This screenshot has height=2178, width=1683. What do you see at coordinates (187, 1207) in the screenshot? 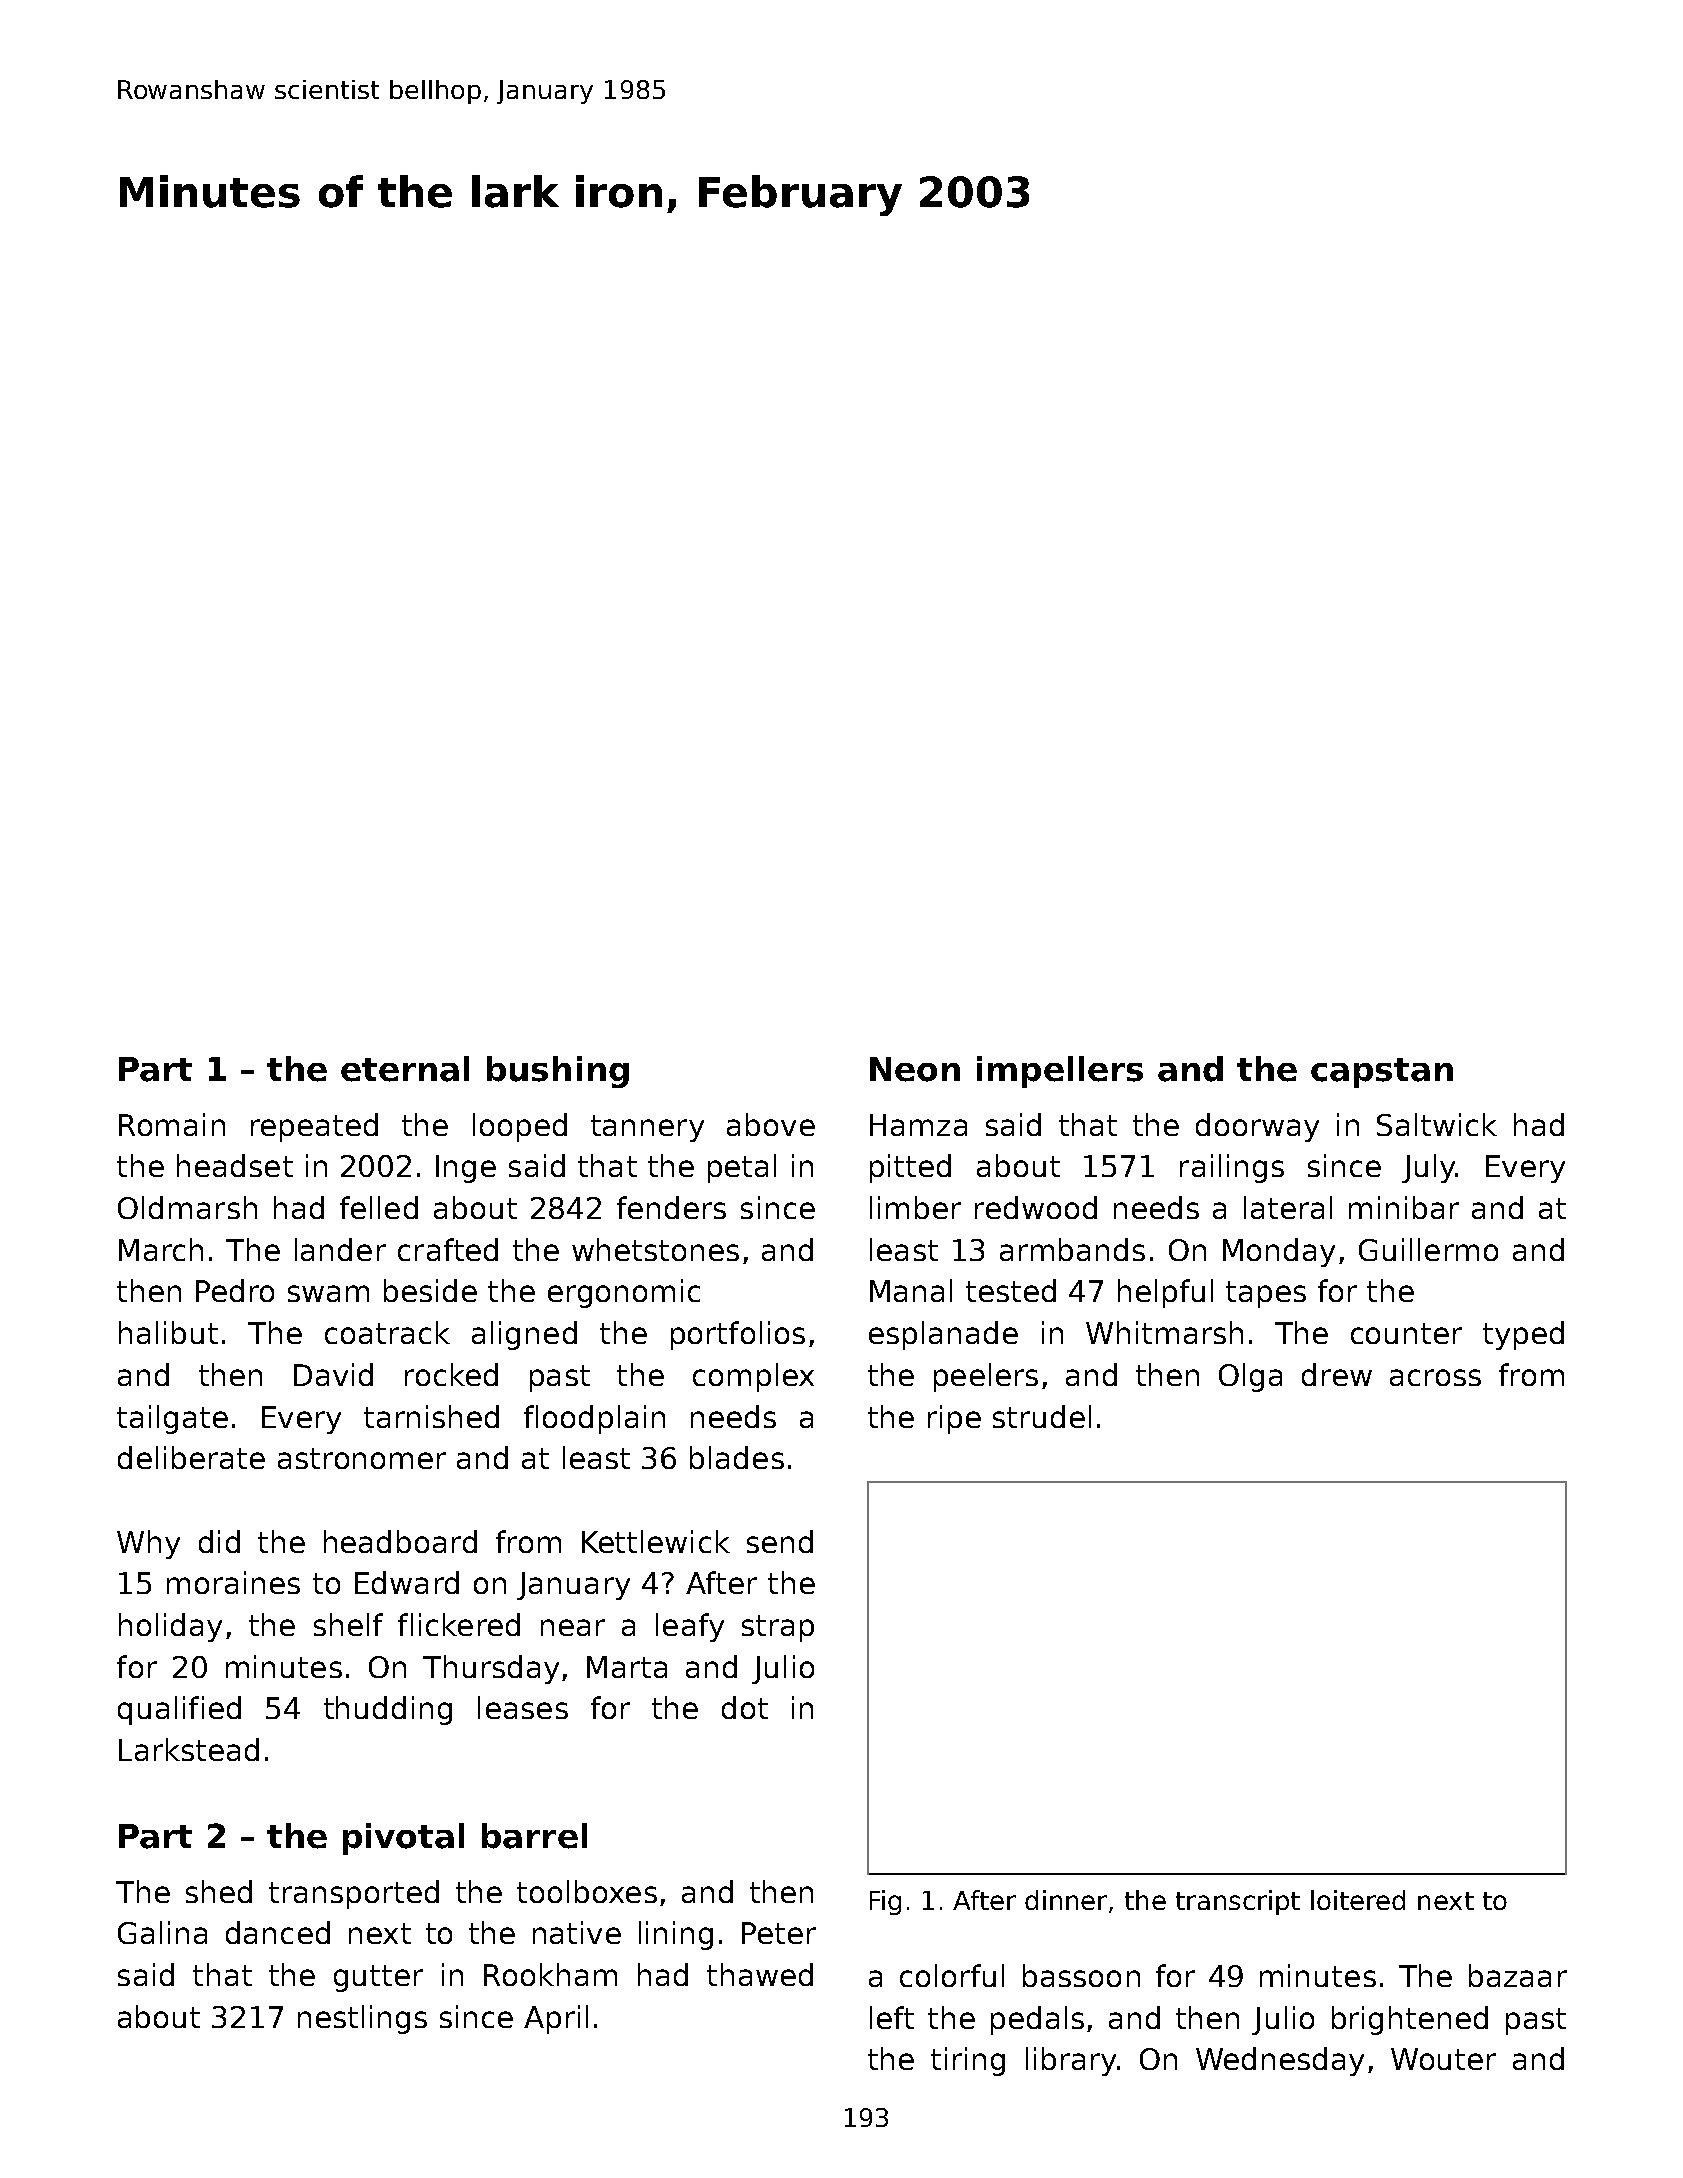
I see `Oldmarsh` at bounding box center [187, 1207].
